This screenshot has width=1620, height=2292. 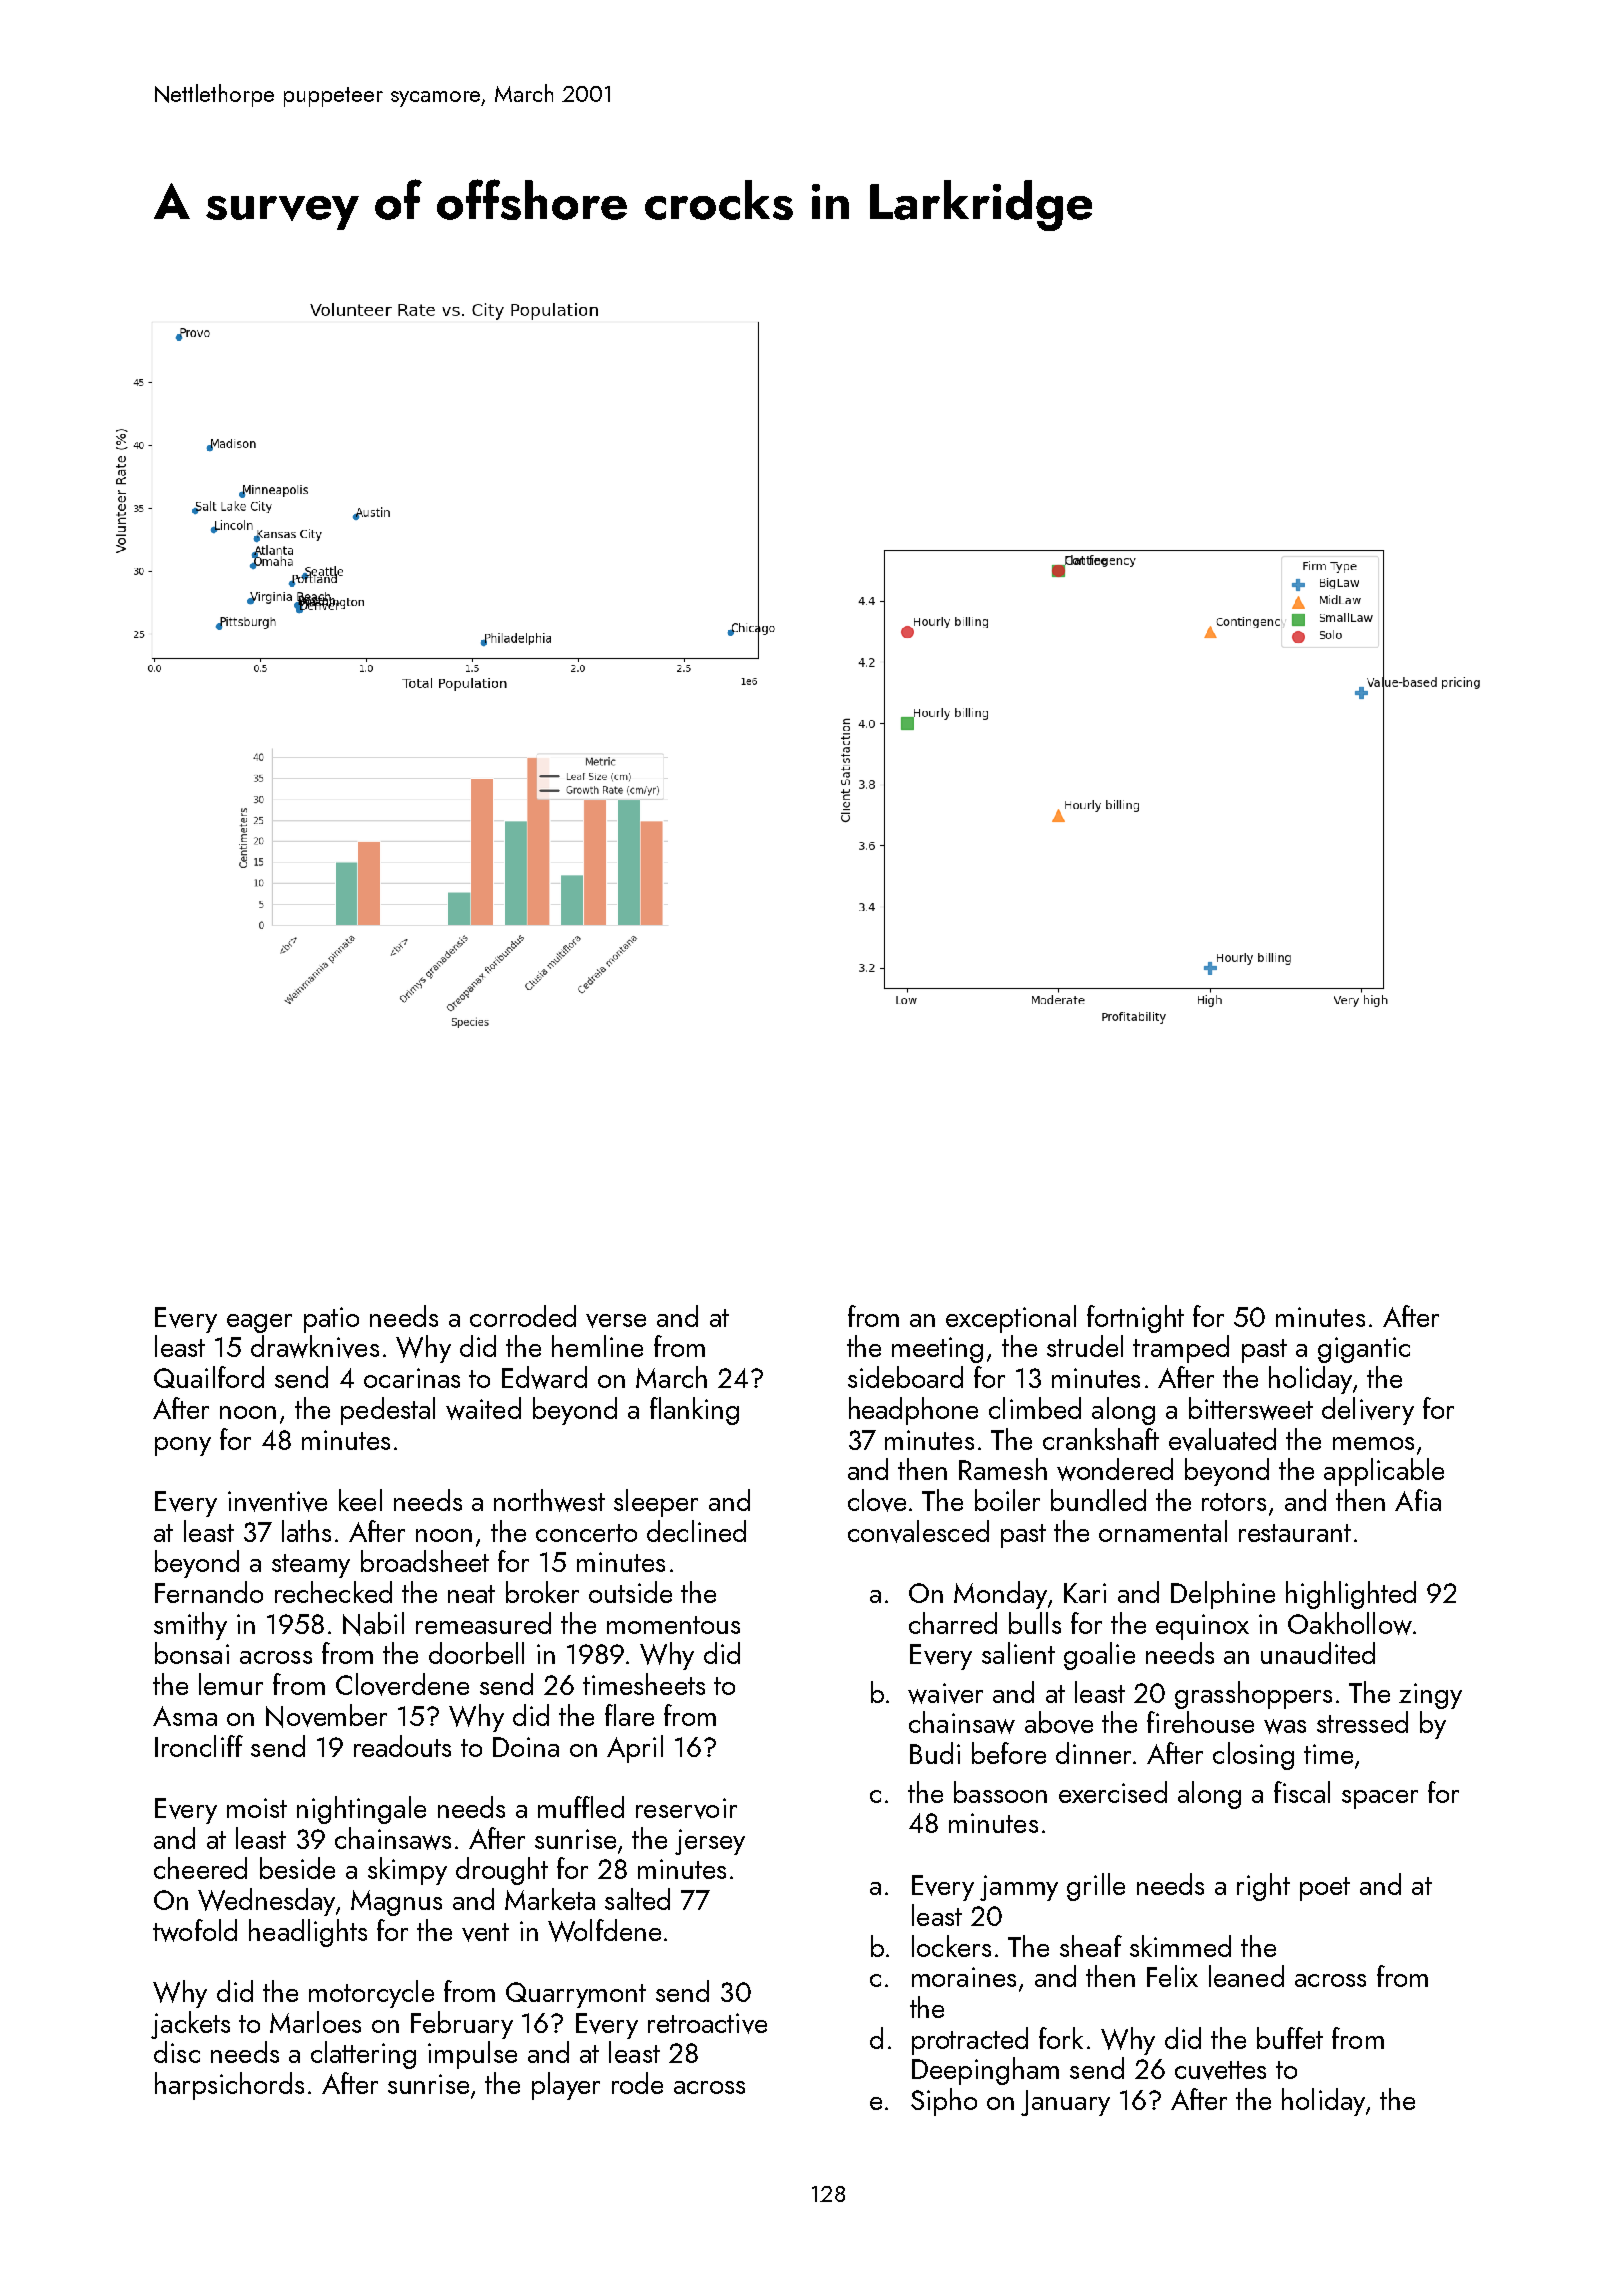 I want to click on Sipho, so click(x=944, y=2102).
